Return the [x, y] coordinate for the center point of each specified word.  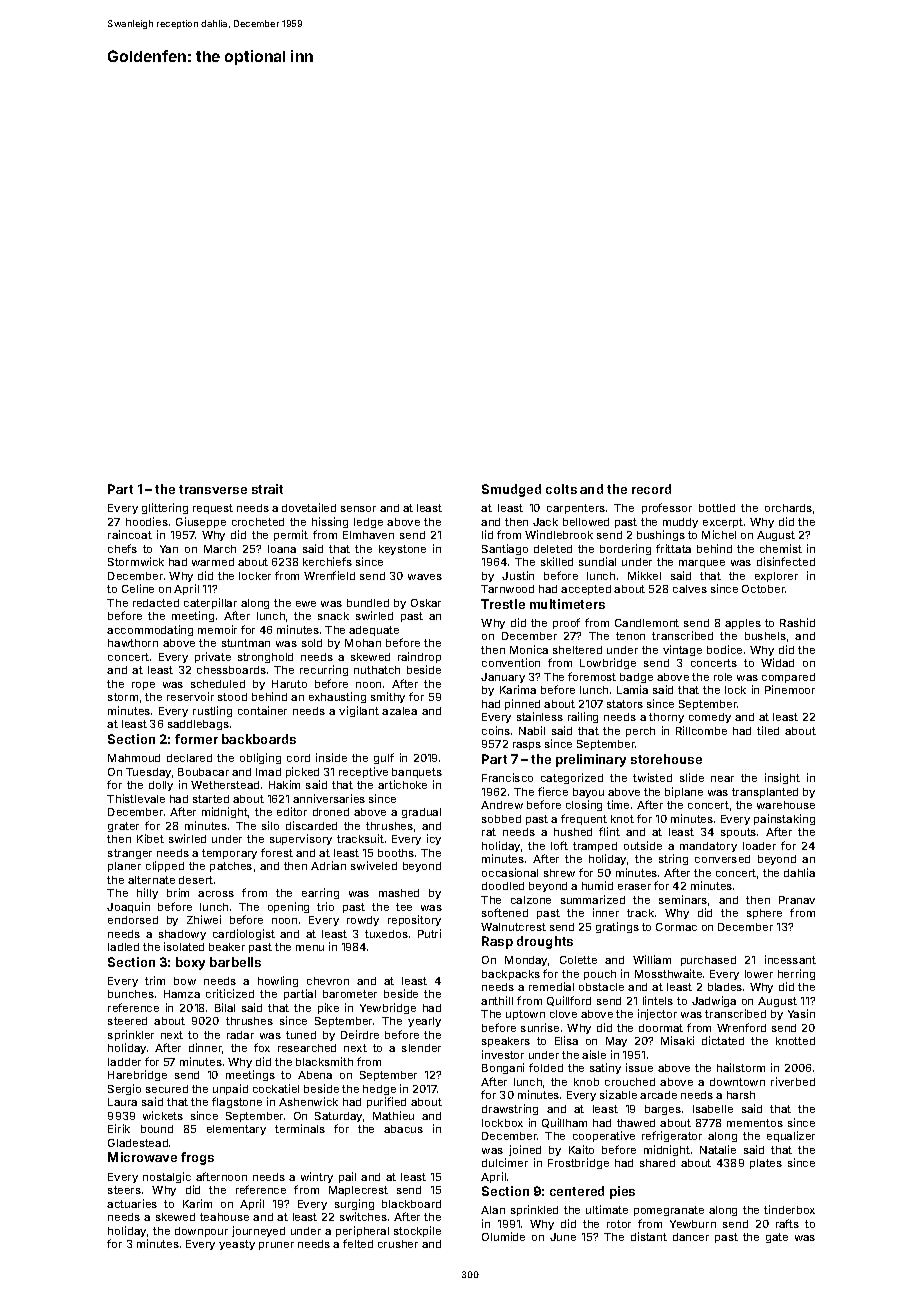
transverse [213, 489]
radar [240, 1035]
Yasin [801, 1013]
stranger [130, 854]
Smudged [511, 490]
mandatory [708, 847]
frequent [584, 819]
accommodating [150, 630]
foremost [592, 676]
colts [561, 489]
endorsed [133, 920]
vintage [682, 650]
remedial [551, 986]
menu [310, 948]
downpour [201, 1232]
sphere [764, 914]
